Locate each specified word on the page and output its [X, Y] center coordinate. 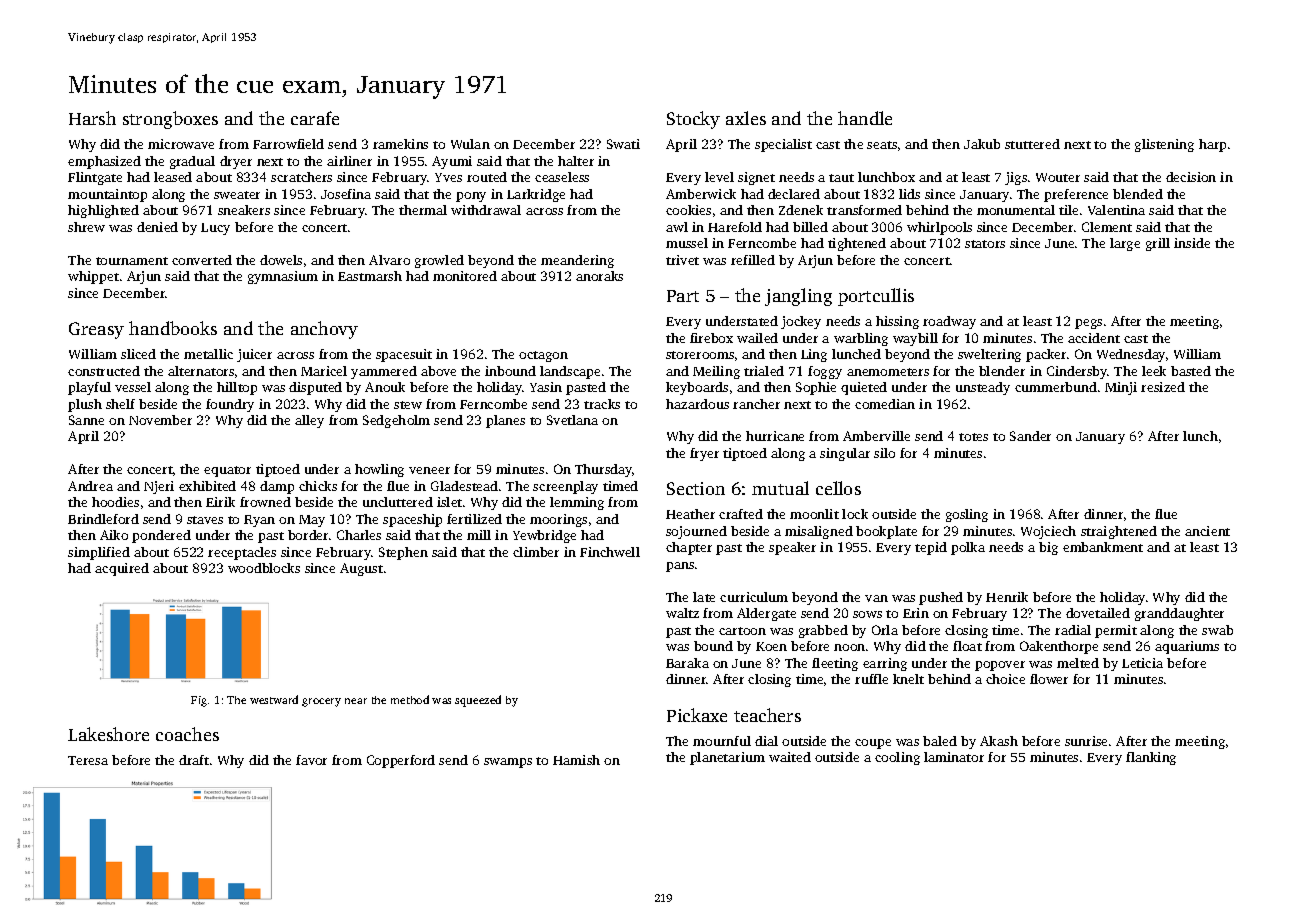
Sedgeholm [396, 421]
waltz [682, 613]
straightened [1119, 532]
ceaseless [562, 177]
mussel [687, 243]
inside [1192, 243]
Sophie [816, 388]
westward [274, 699]
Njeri [159, 487]
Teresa [88, 760]
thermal [423, 210]
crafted [741, 514]
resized [1163, 387]
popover [1000, 666]
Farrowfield [288, 144]
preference [1076, 195]
